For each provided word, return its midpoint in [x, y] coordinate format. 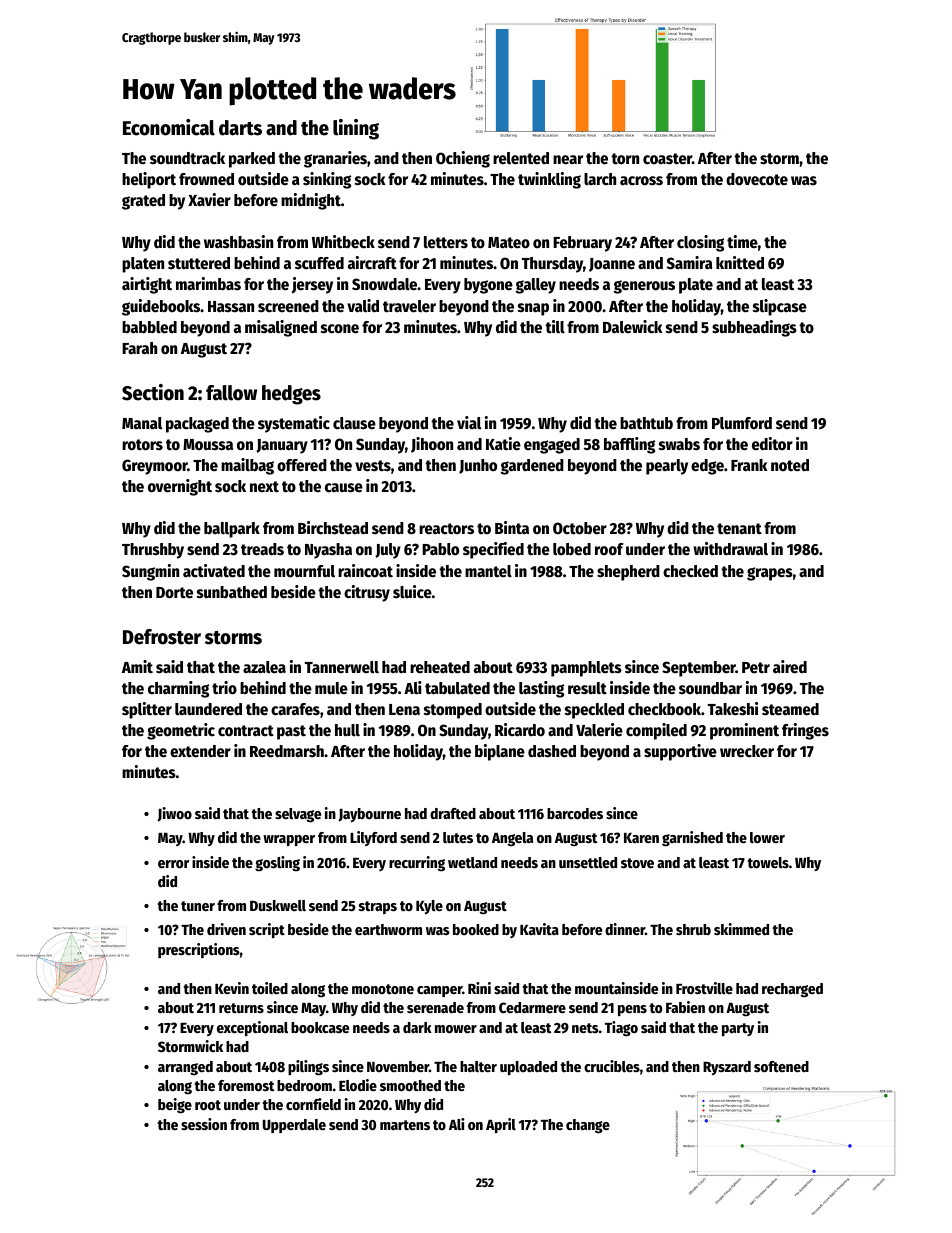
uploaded [528, 1068]
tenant [739, 529]
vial [469, 422]
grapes [770, 574]
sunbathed [232, 592]
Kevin [232, 988]
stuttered [199, 263]
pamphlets [586, 669]
